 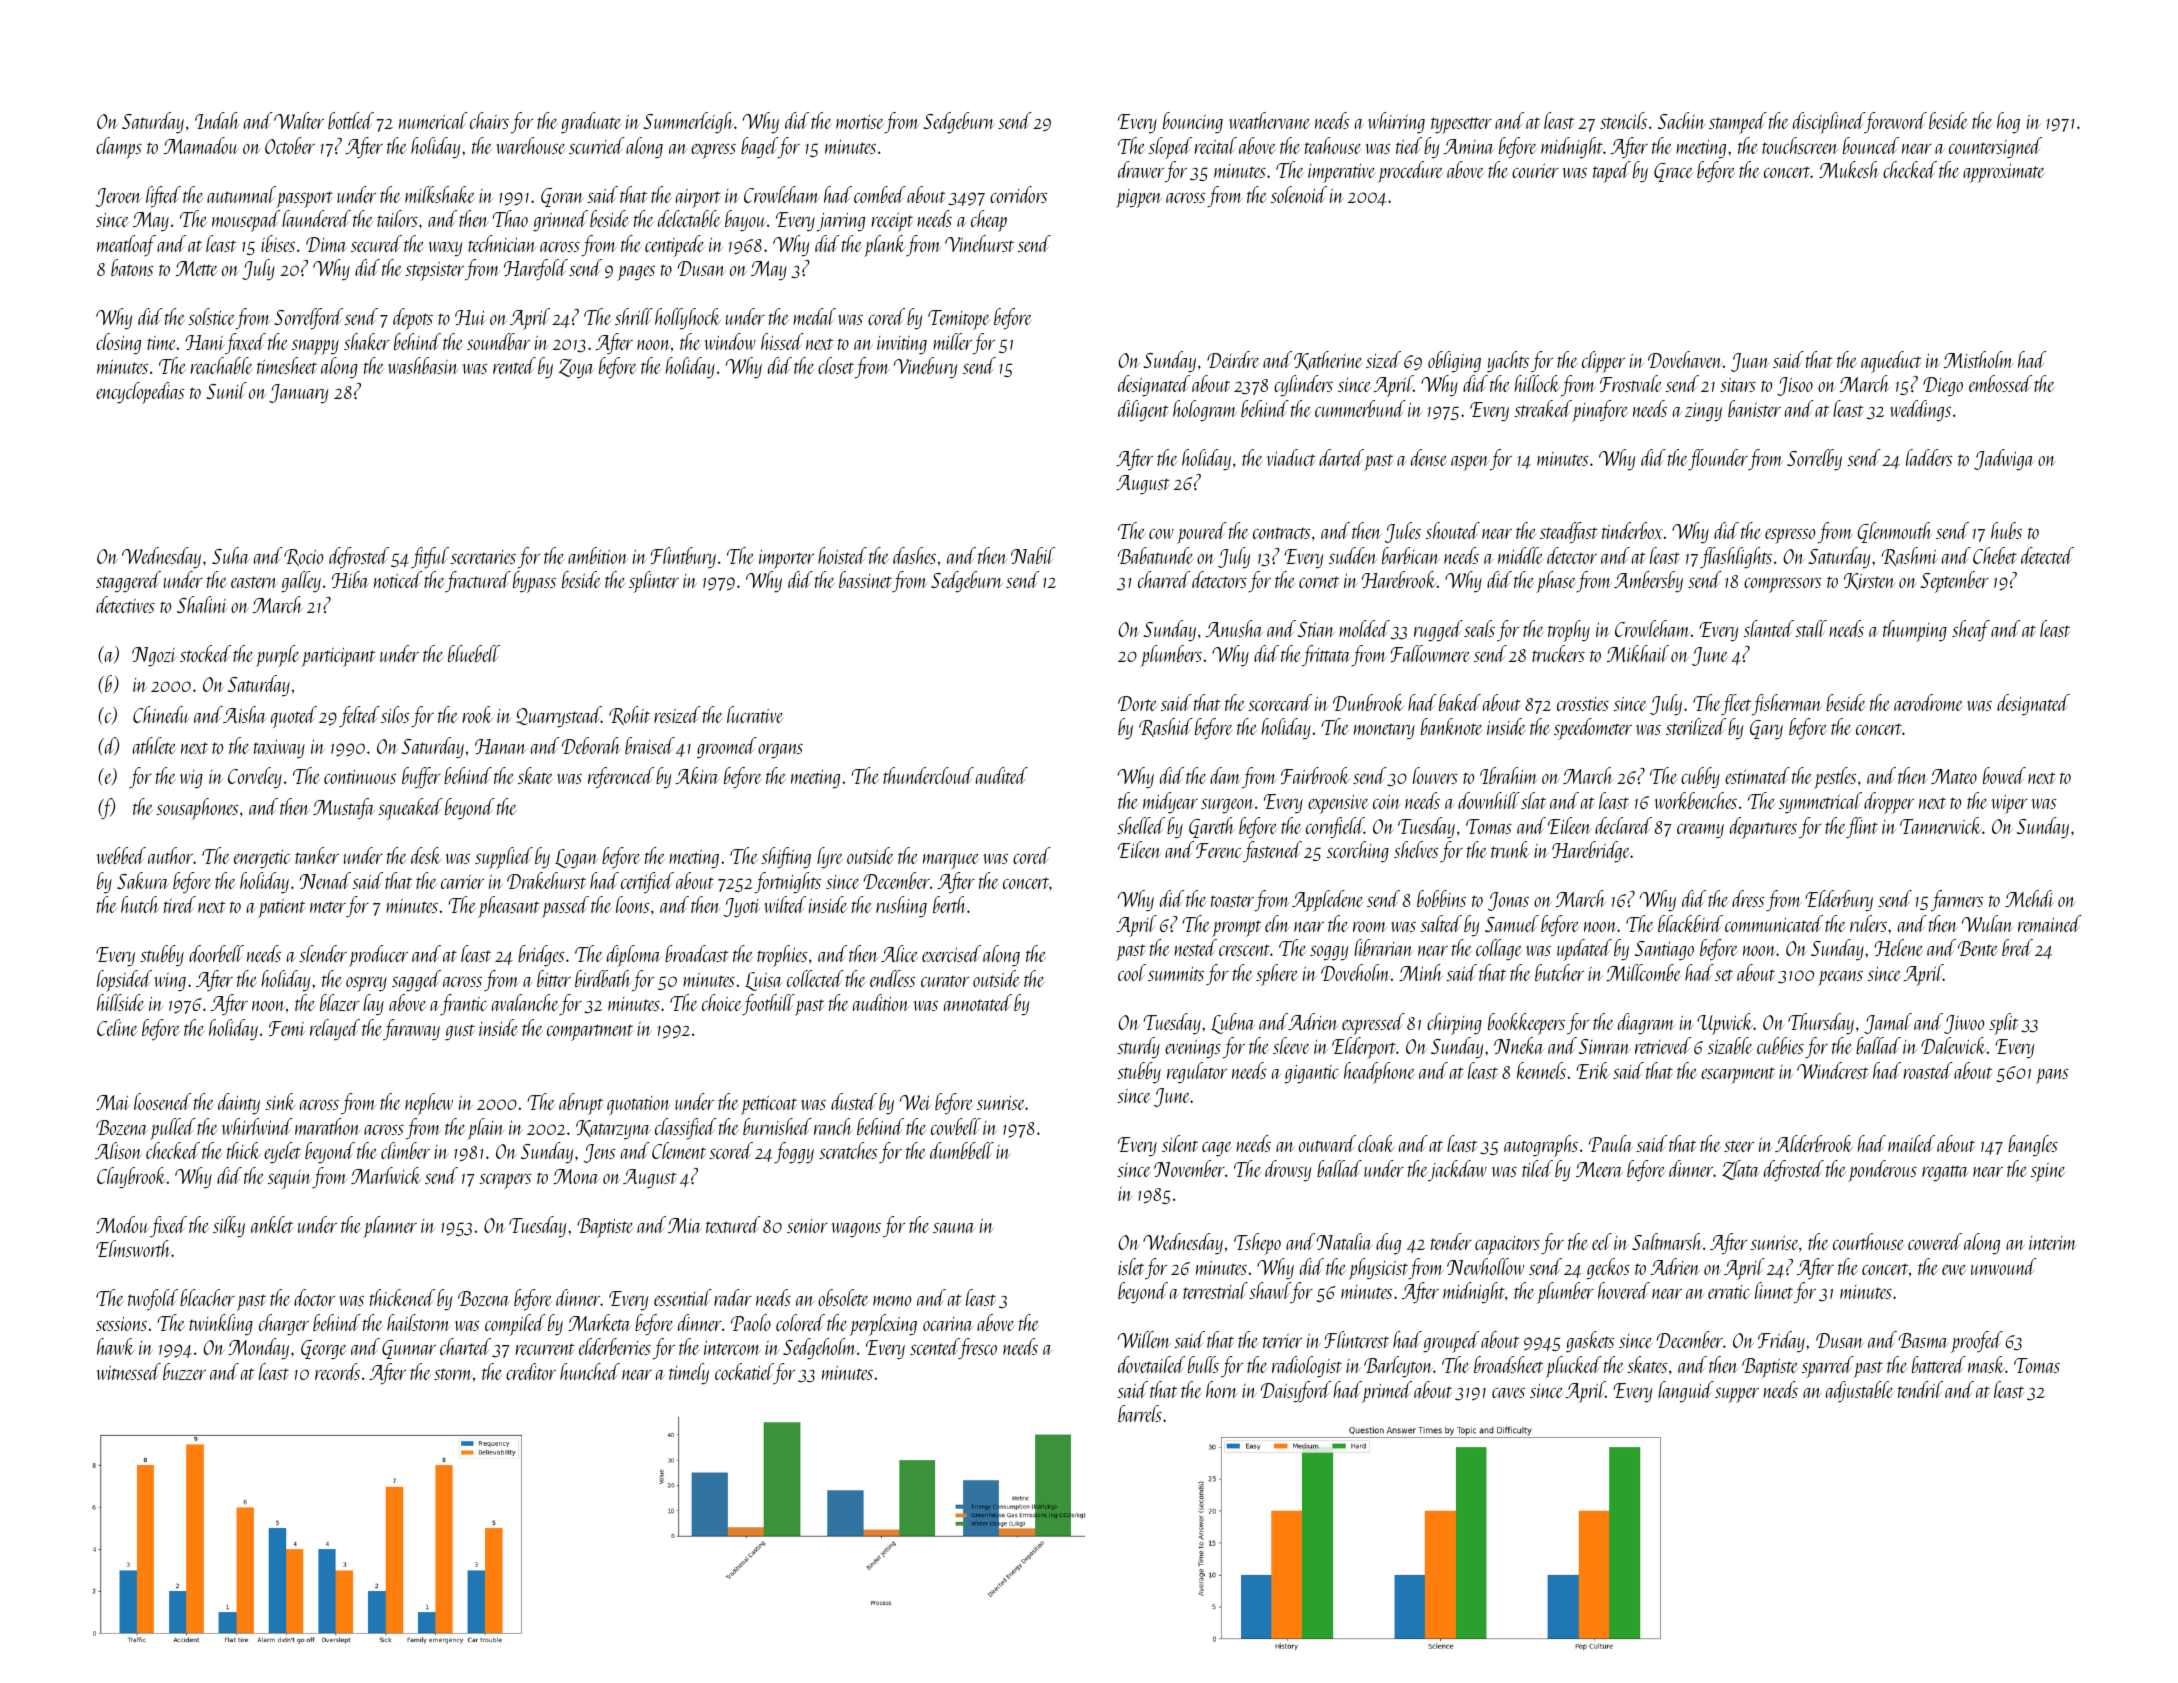 What do you see at coordinates (154, 656) in the screenshot?
I see `Ngozi` at bounding box center [154, 656].
